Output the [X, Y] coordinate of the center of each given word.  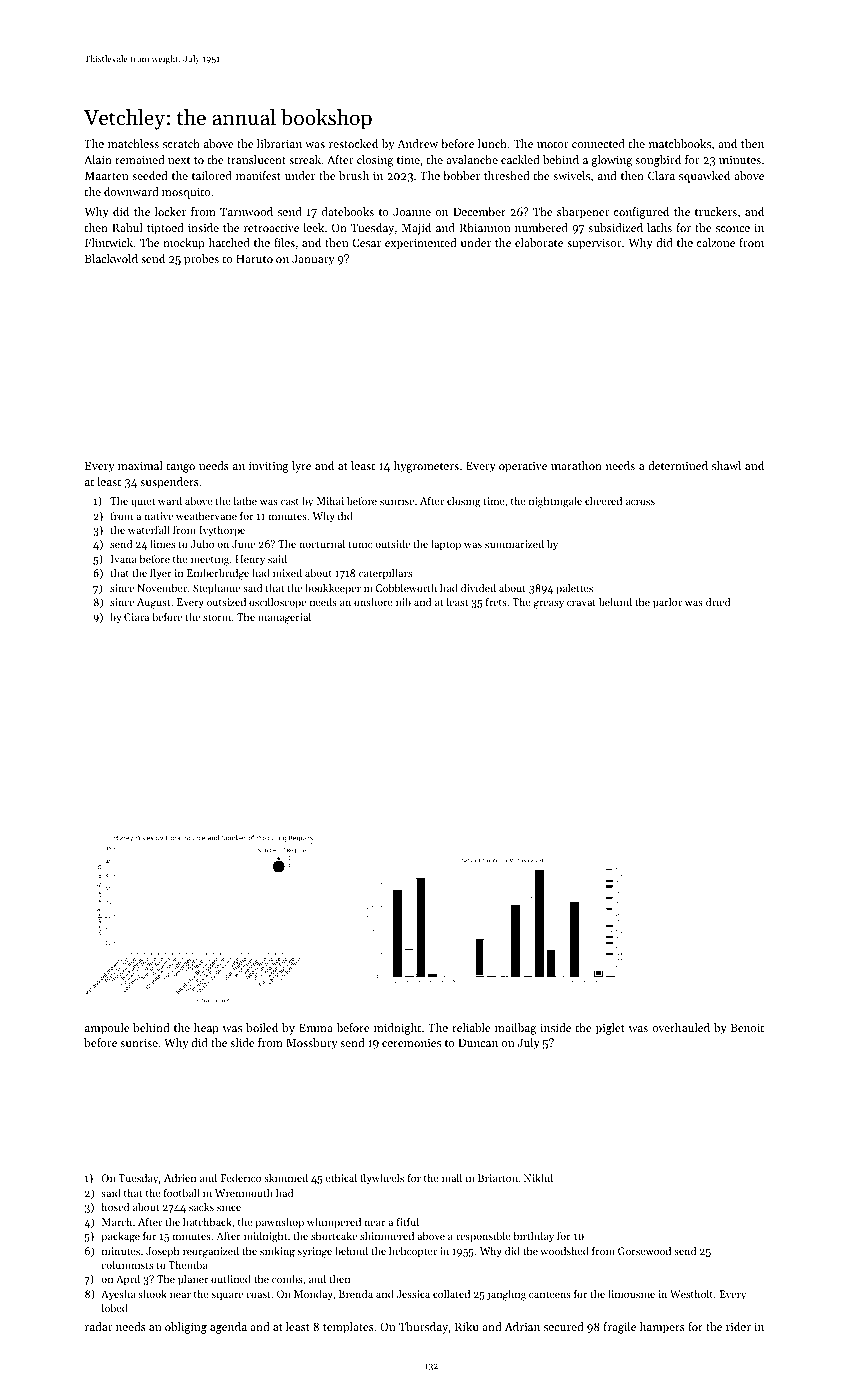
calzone [716, 242]
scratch [181, 143]
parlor [667, 603]
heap [206, 1029]
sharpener [583, 213]
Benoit [747, 1028]
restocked [353, 143]
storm [217, 617]
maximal [140, 465]
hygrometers [426, 467]
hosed [115, 1207]
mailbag [515, 1029]
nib [403, 602]
